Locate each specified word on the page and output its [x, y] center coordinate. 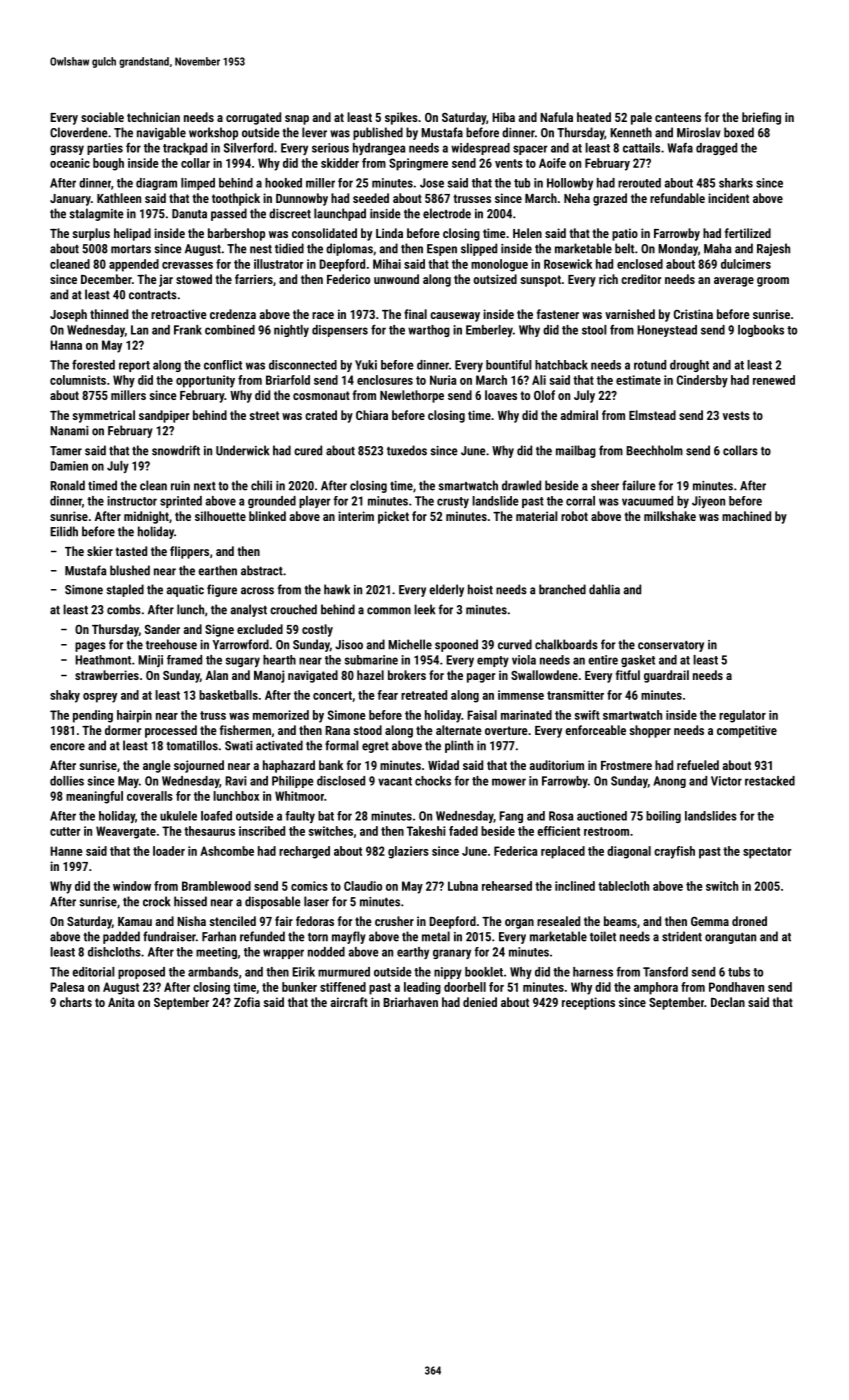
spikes [401, 118]
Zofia [247, 1002]
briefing [761, 118]
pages [90, 647]
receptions [588, 1003]
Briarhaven [410, 1002]
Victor [726, 781]
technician [153, 117]
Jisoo [349, 645]
